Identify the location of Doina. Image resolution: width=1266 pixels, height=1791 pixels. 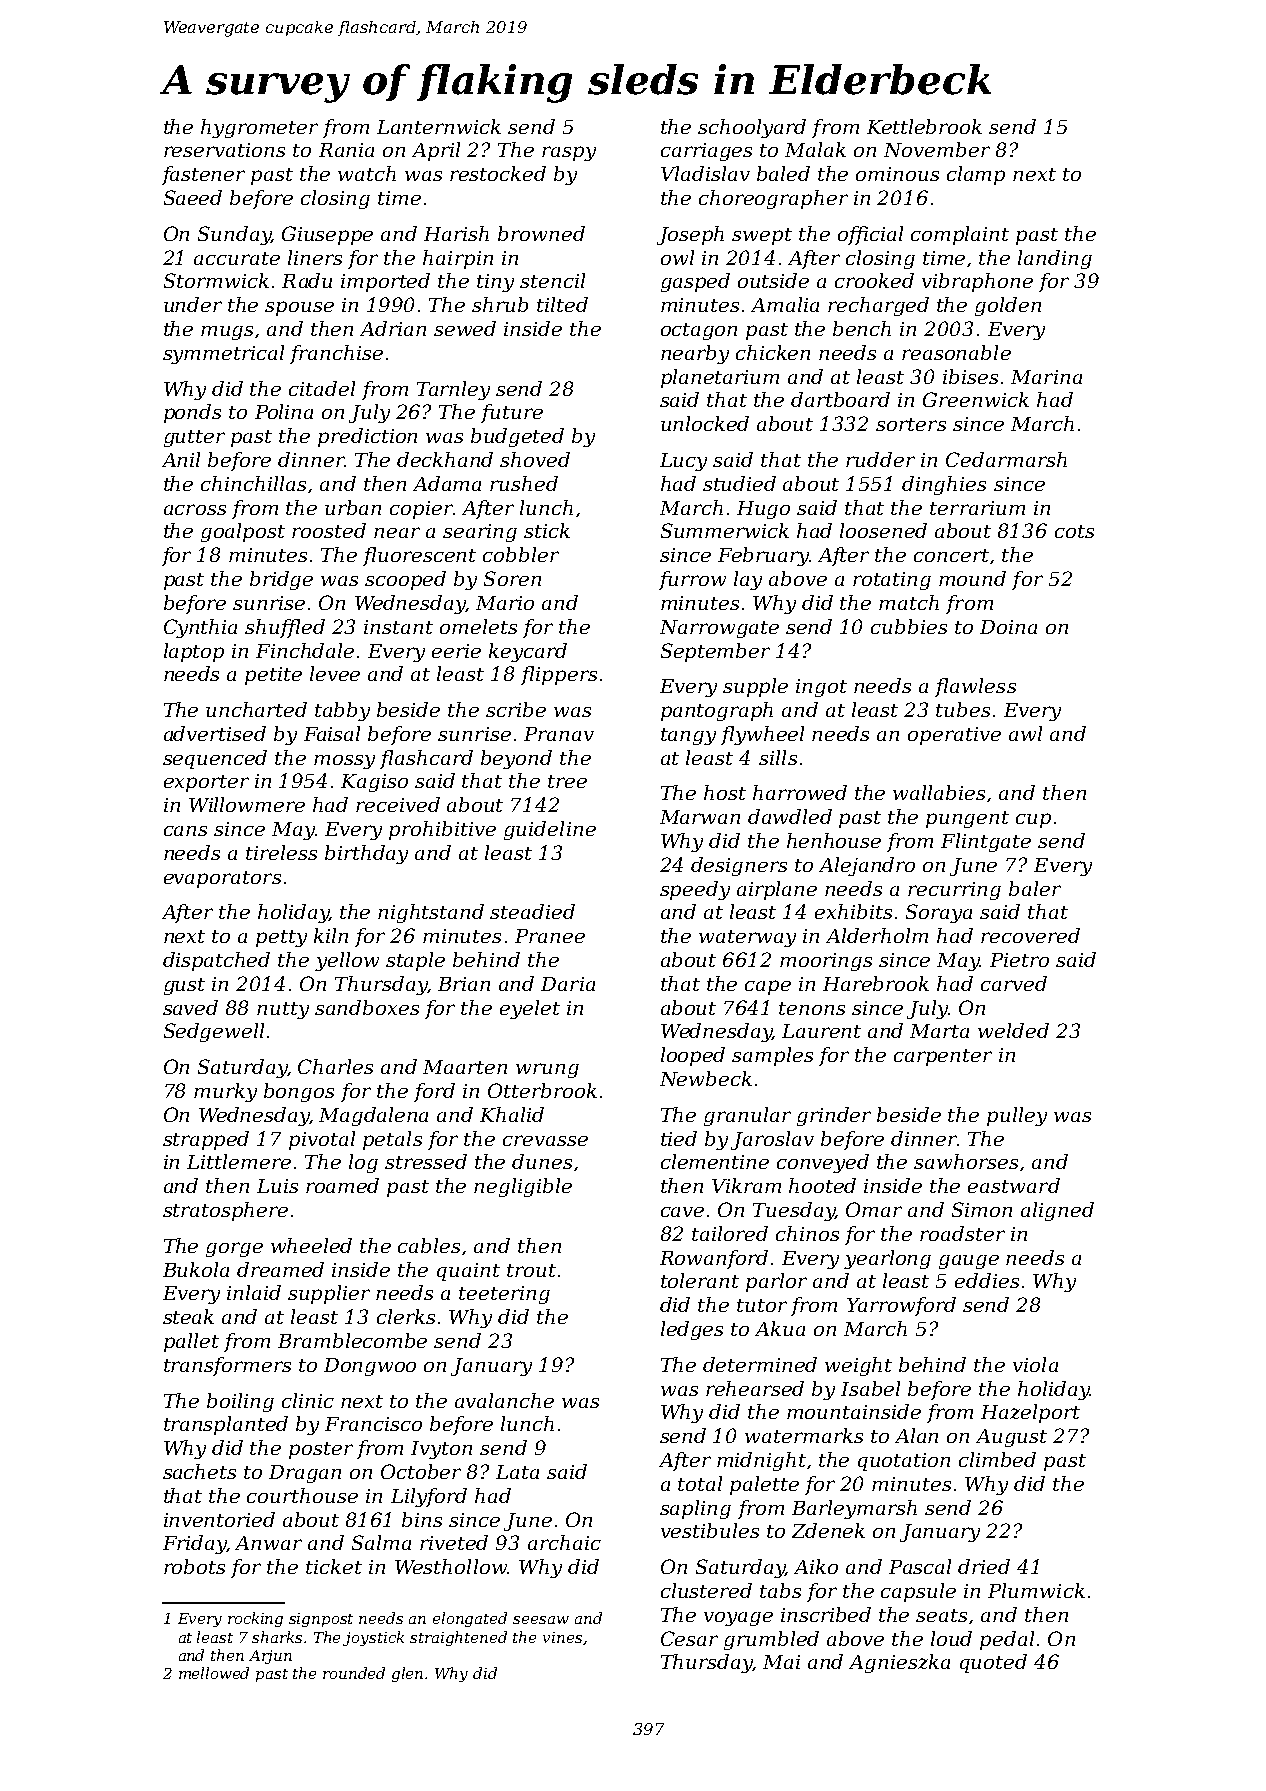
(1008, 627).
